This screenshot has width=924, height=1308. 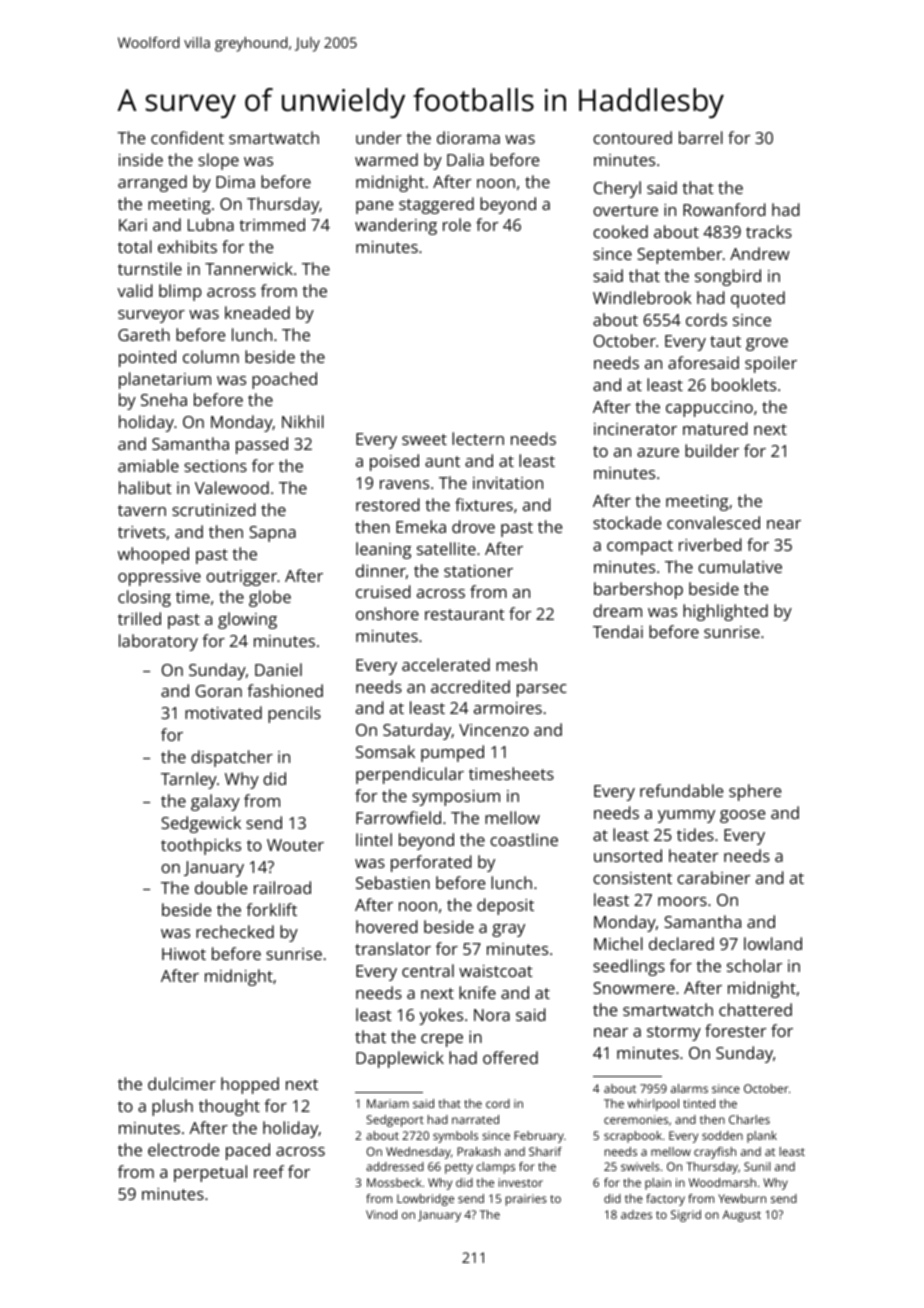 I want to click on barrel, so click(x=701, y=137).
